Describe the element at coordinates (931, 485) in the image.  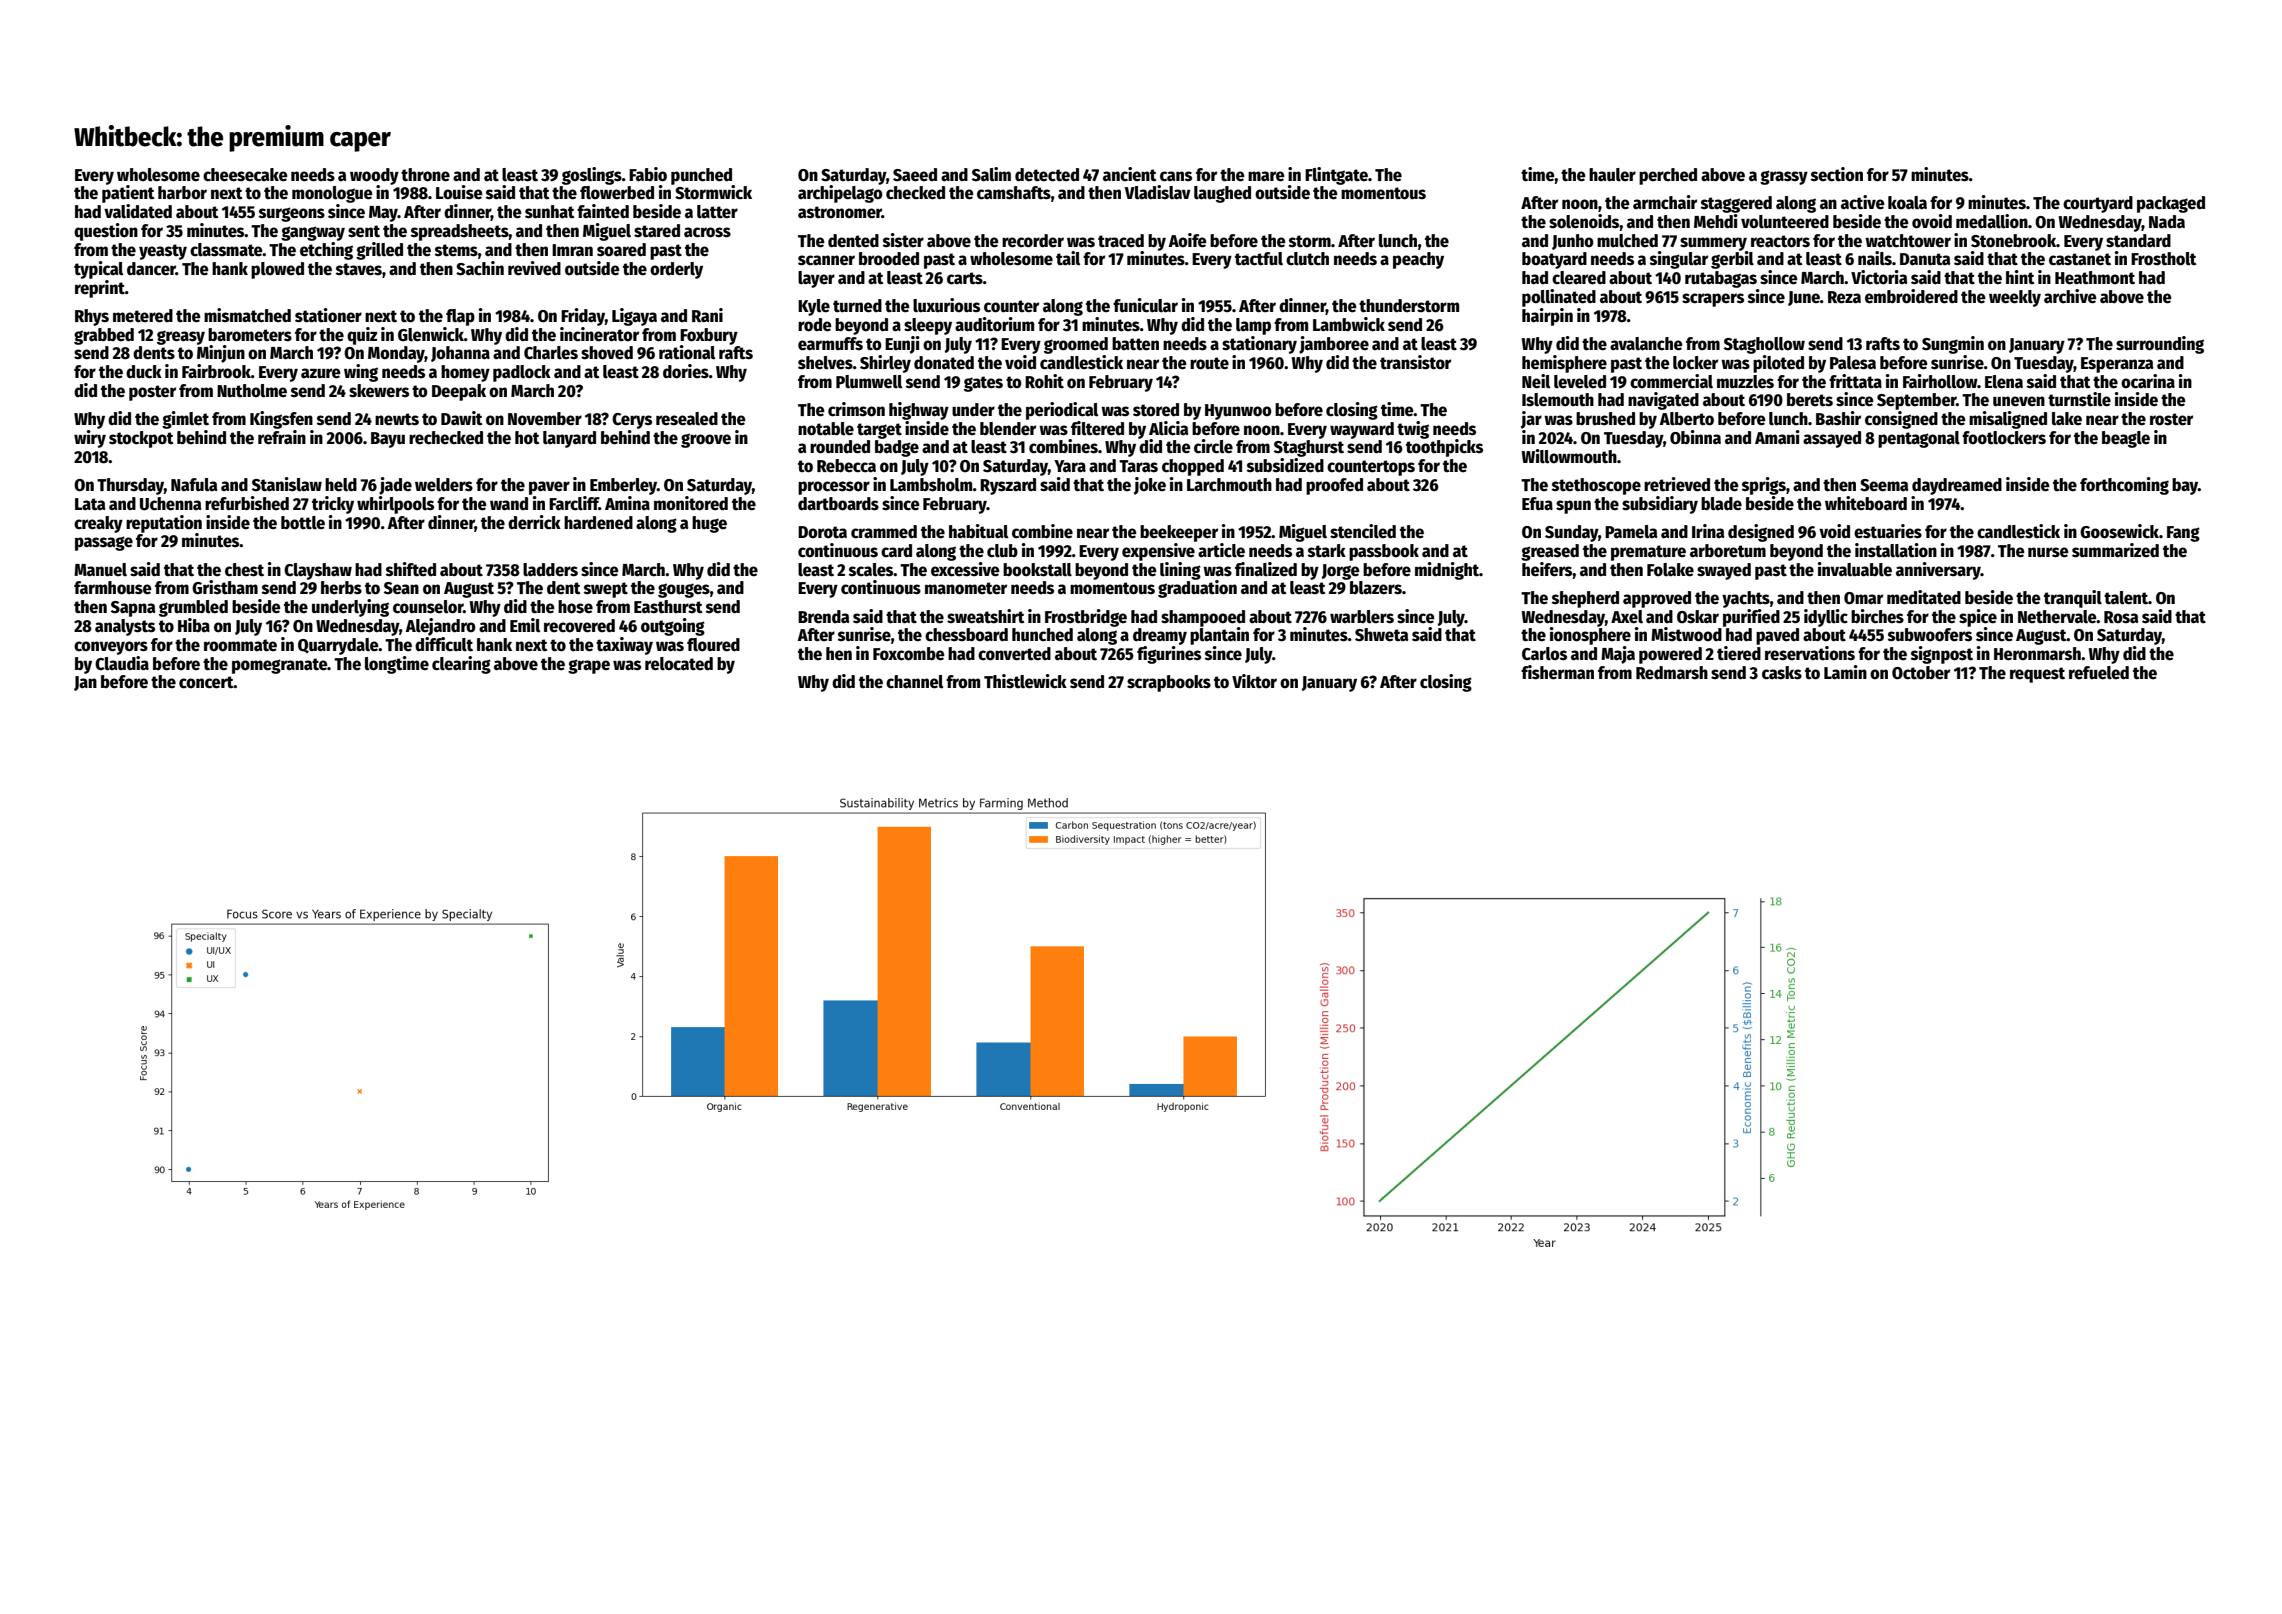
I see `Lambsholm` at that location.
